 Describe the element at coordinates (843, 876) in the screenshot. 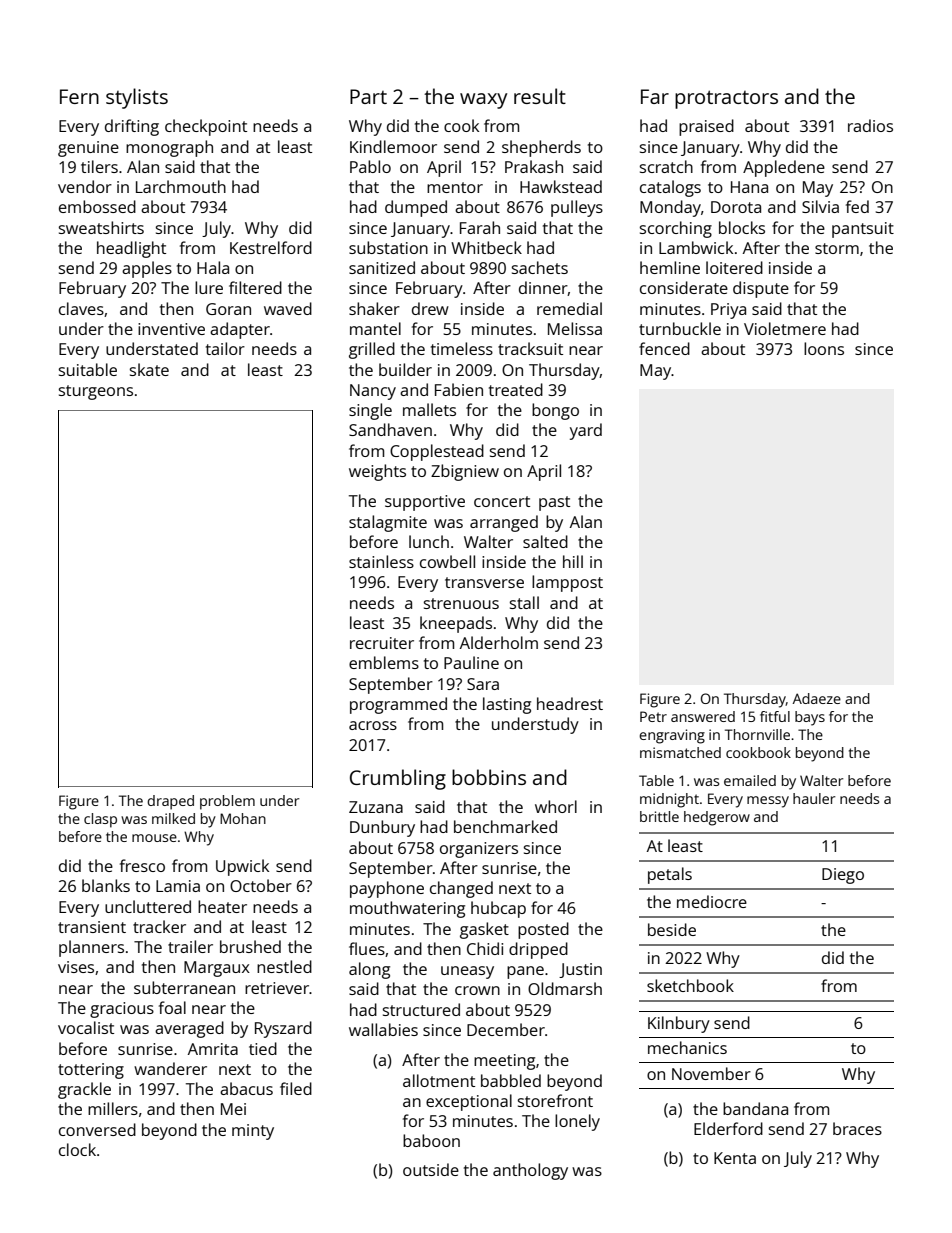

I see `Diego` at that location.
